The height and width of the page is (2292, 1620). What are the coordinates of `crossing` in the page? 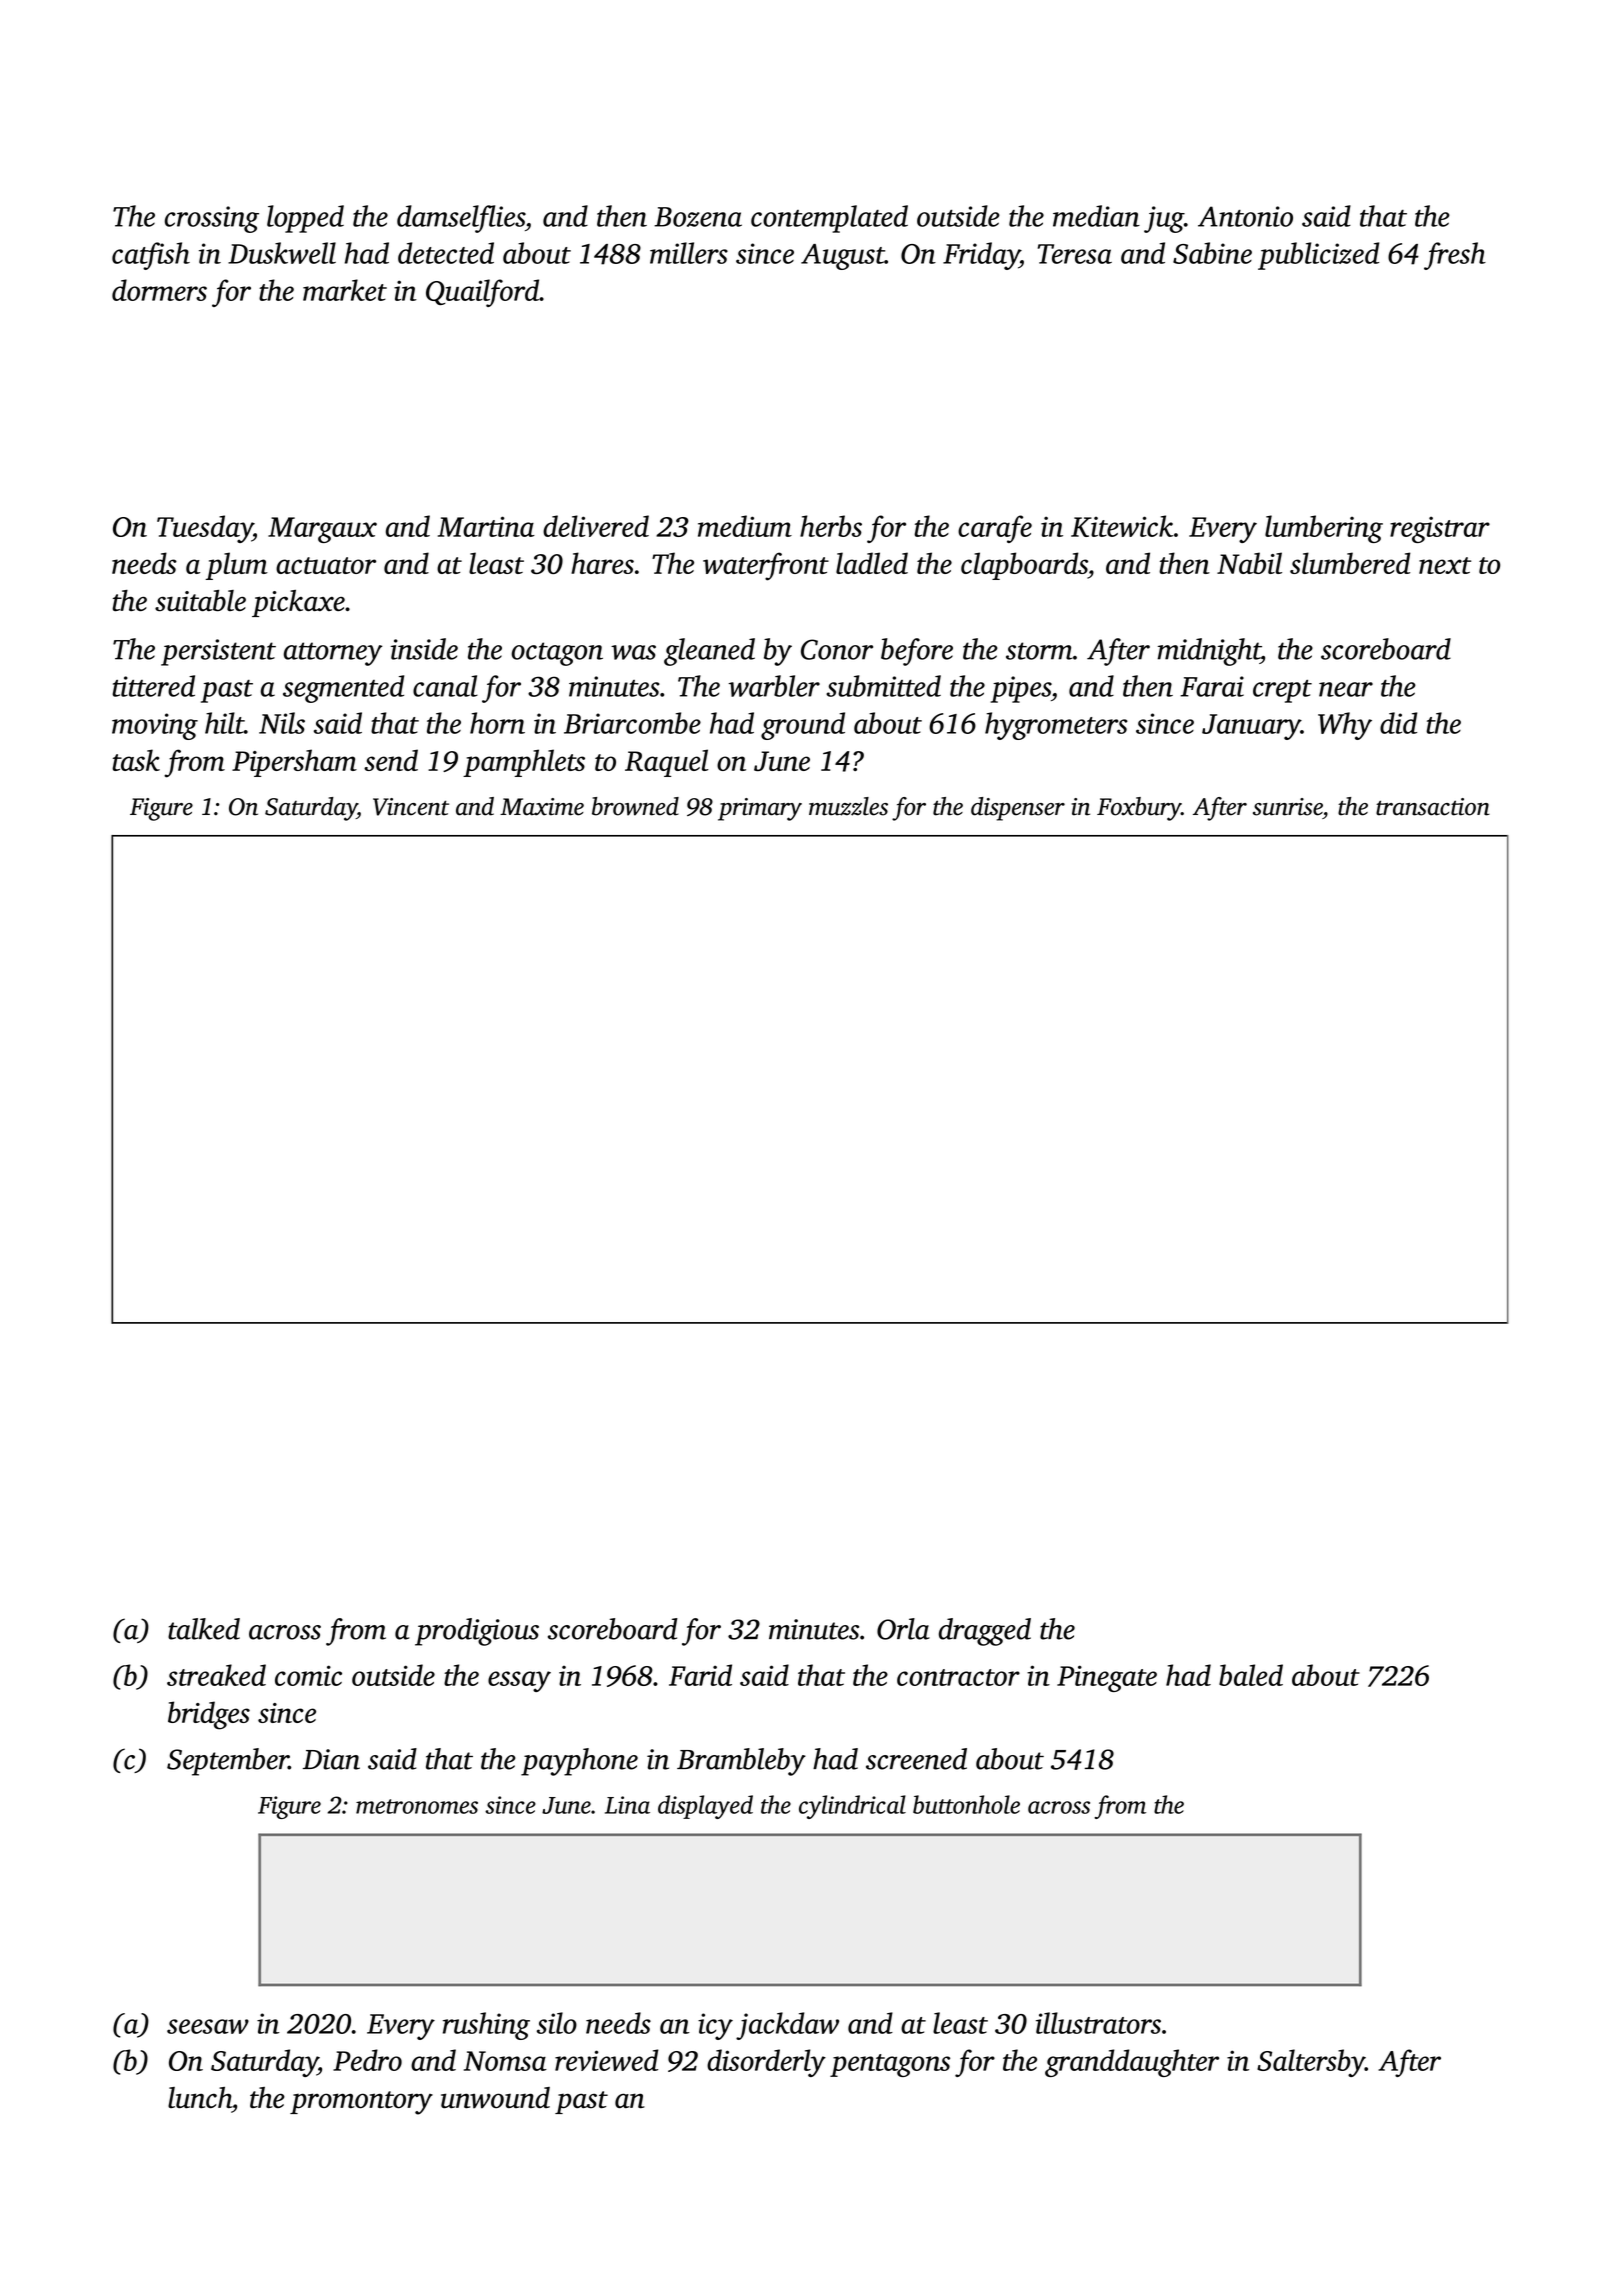 It's located at (212, 219).
